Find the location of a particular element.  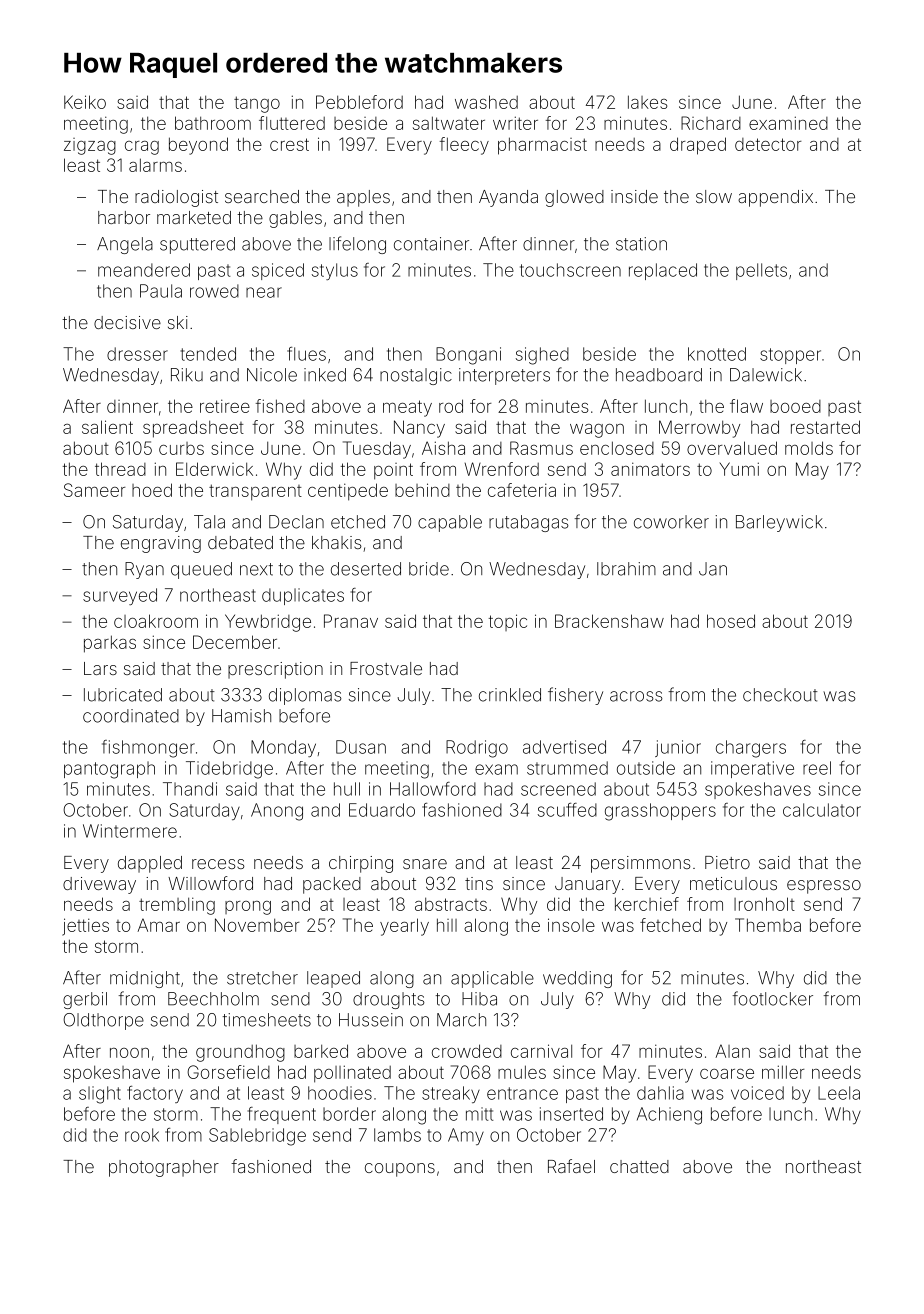

chatted is located at coordinates (639, 1166).
